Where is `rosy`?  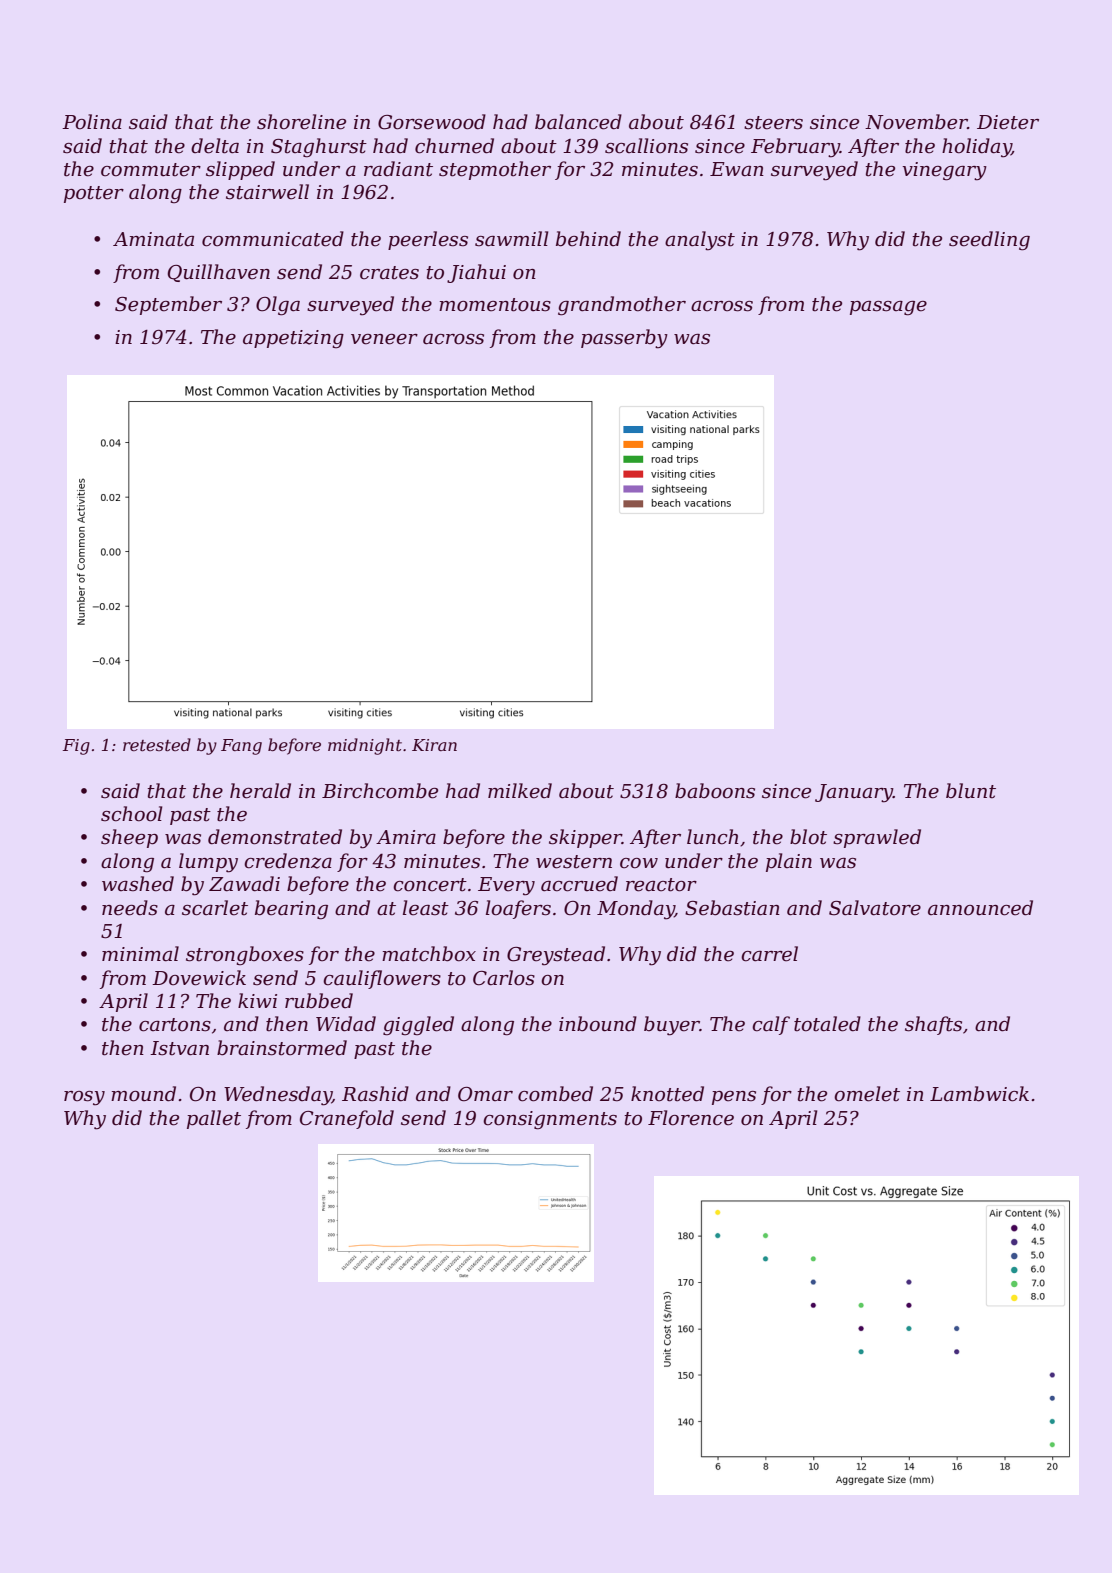 rosy is located at coordinates (84, 1098).
